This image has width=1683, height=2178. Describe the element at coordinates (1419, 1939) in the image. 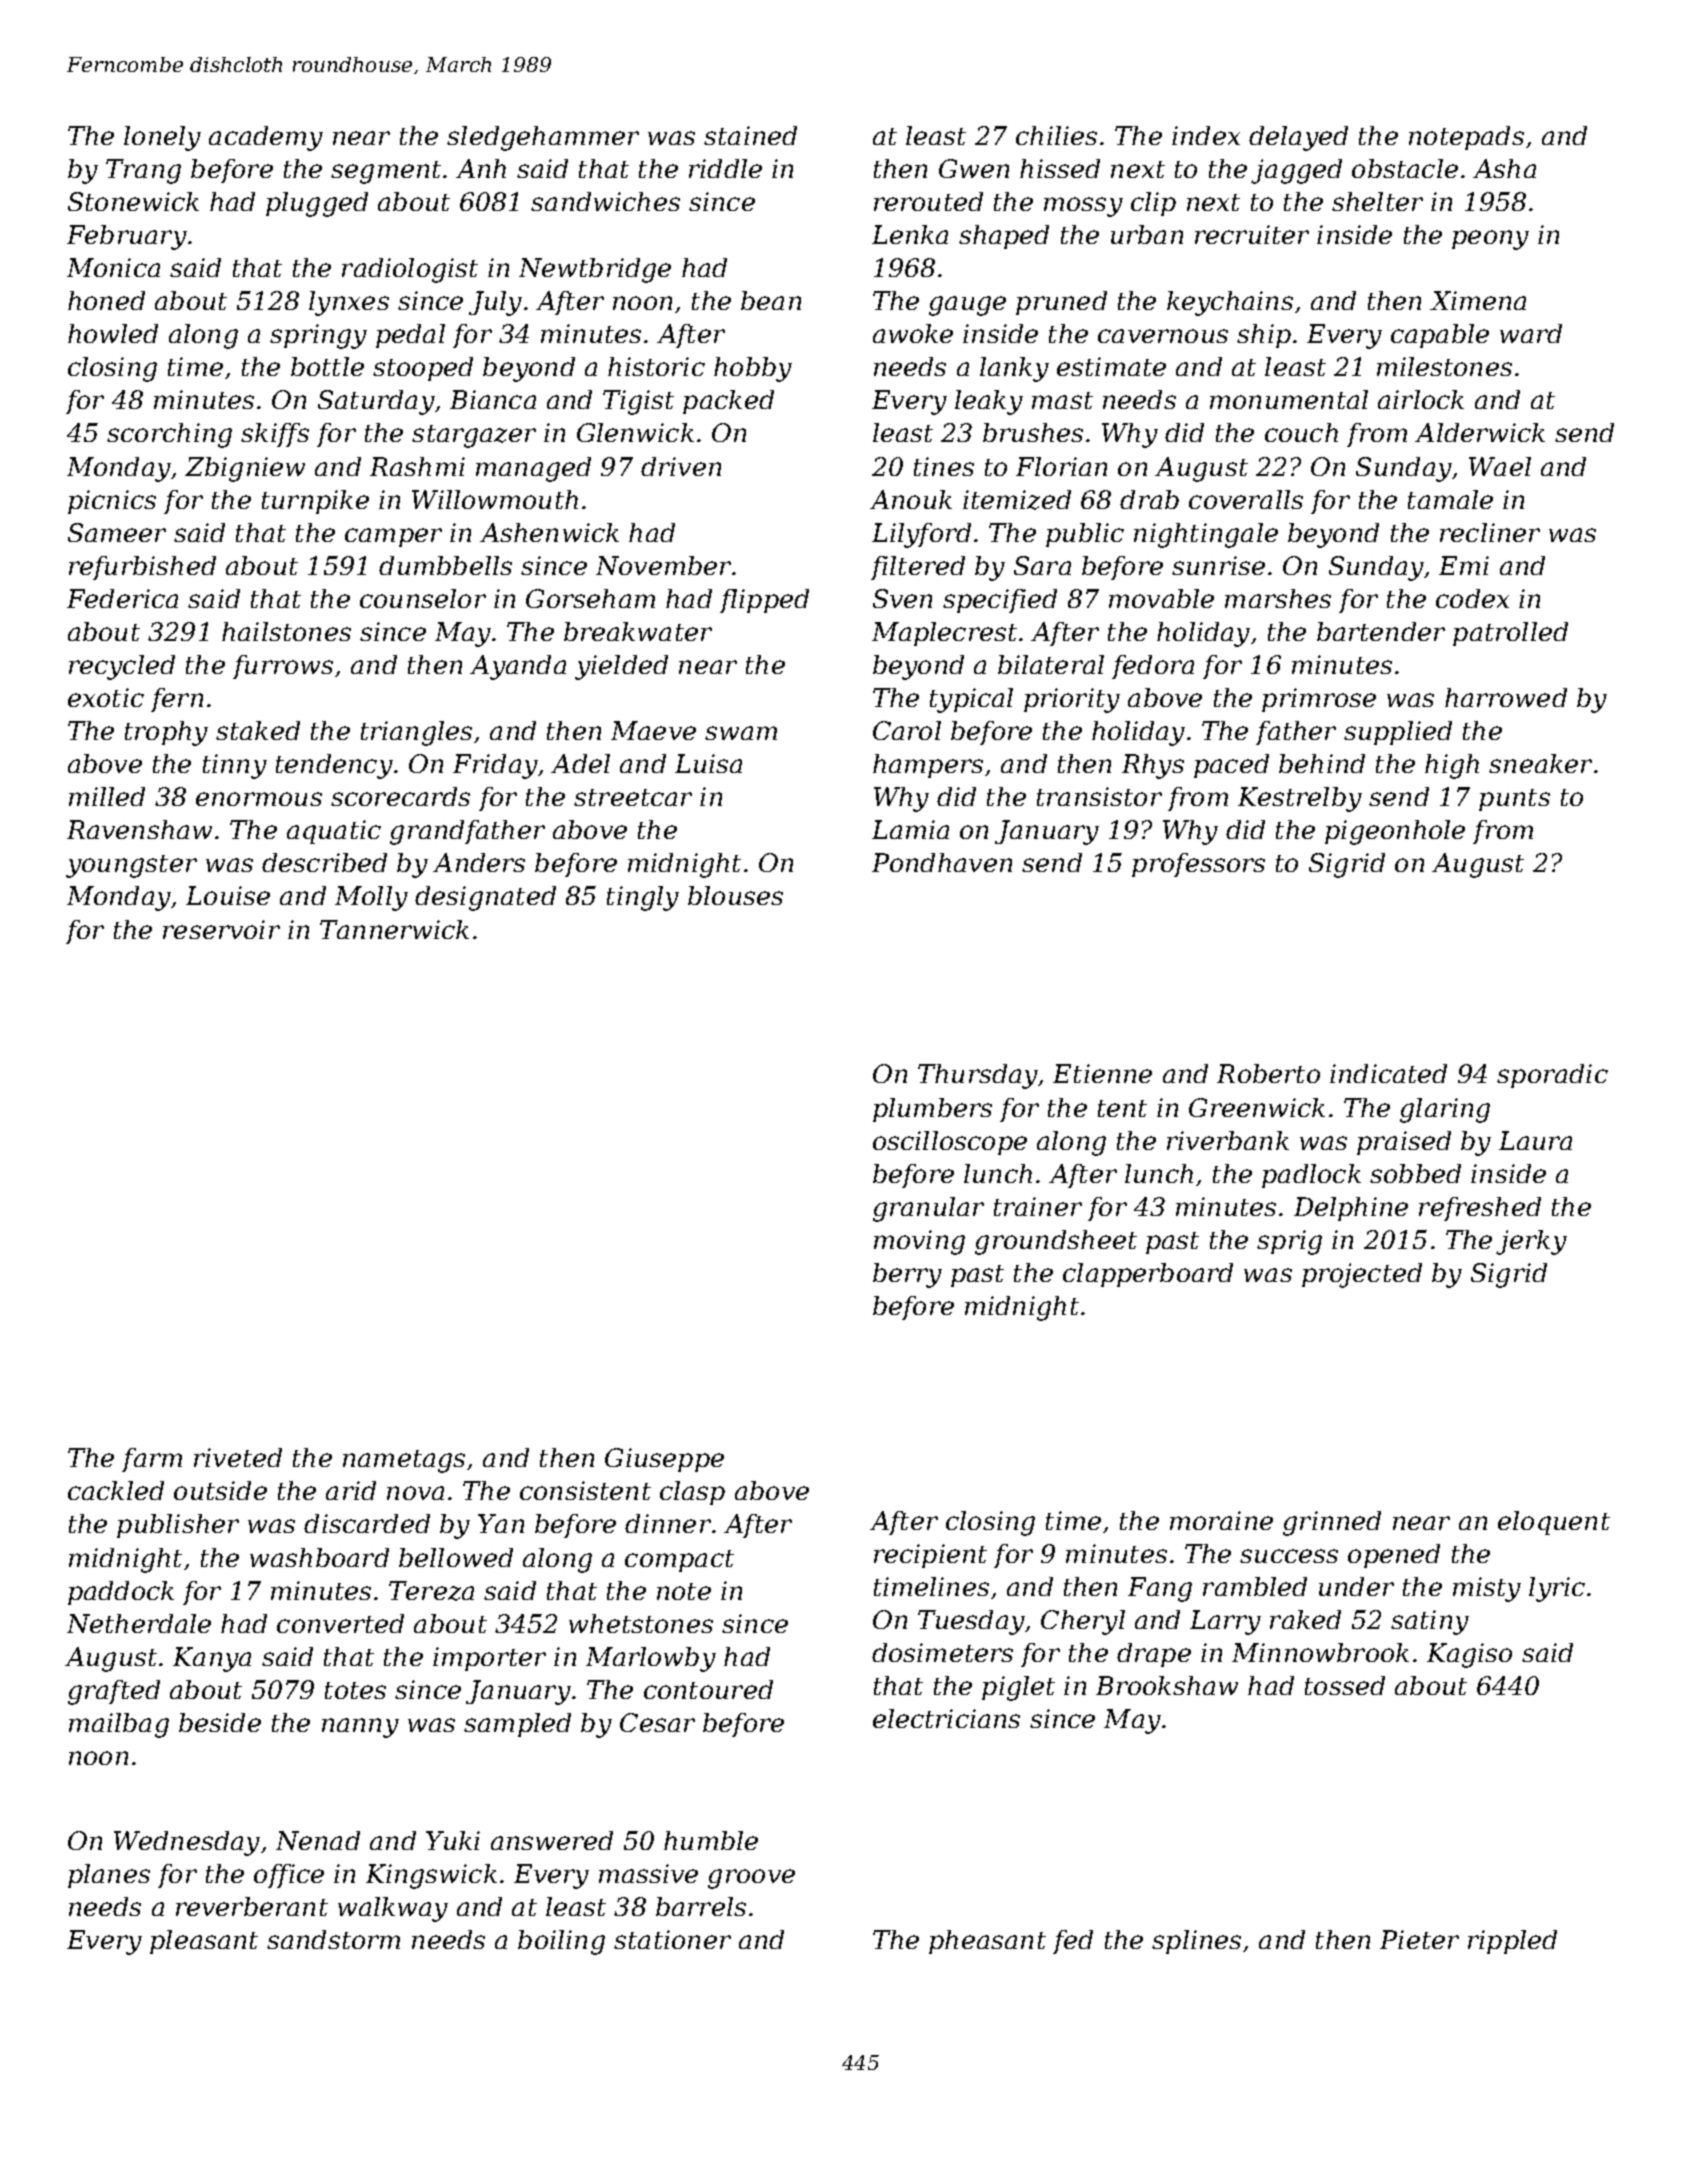

I see `Pieter` at that location.
